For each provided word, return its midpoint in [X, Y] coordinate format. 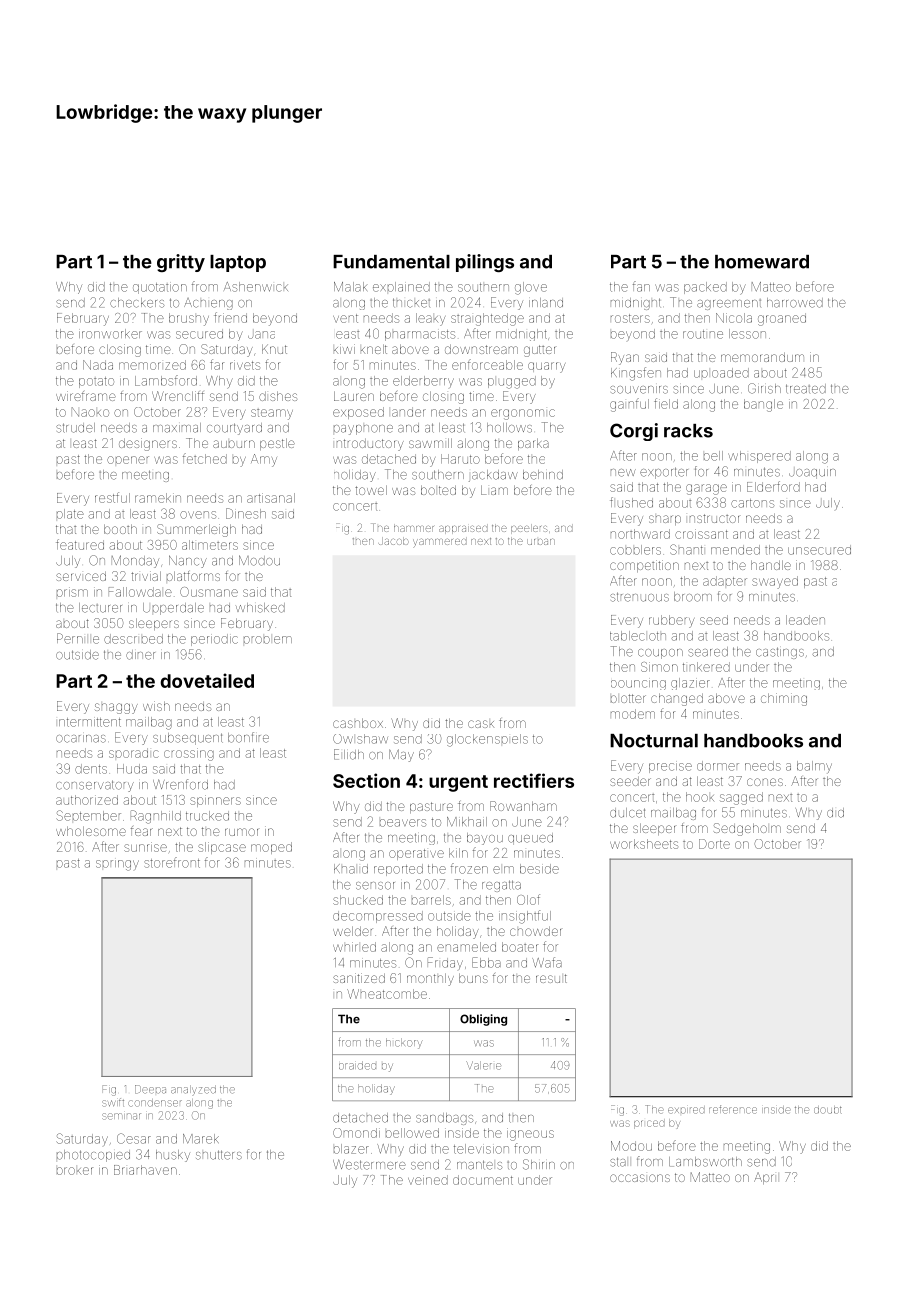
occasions [640, 1178]
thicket [411, 303]
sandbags [444, 1119]
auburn [234, 444]
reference [733, 1109]
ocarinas [81, 739]
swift [113, 1102]
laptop [238, 263]
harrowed [795, 303]
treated [806, 389]
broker [75, 1171]
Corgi [634, 432]
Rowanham [523, 806]
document [483, 1180]
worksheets [644, 844]
